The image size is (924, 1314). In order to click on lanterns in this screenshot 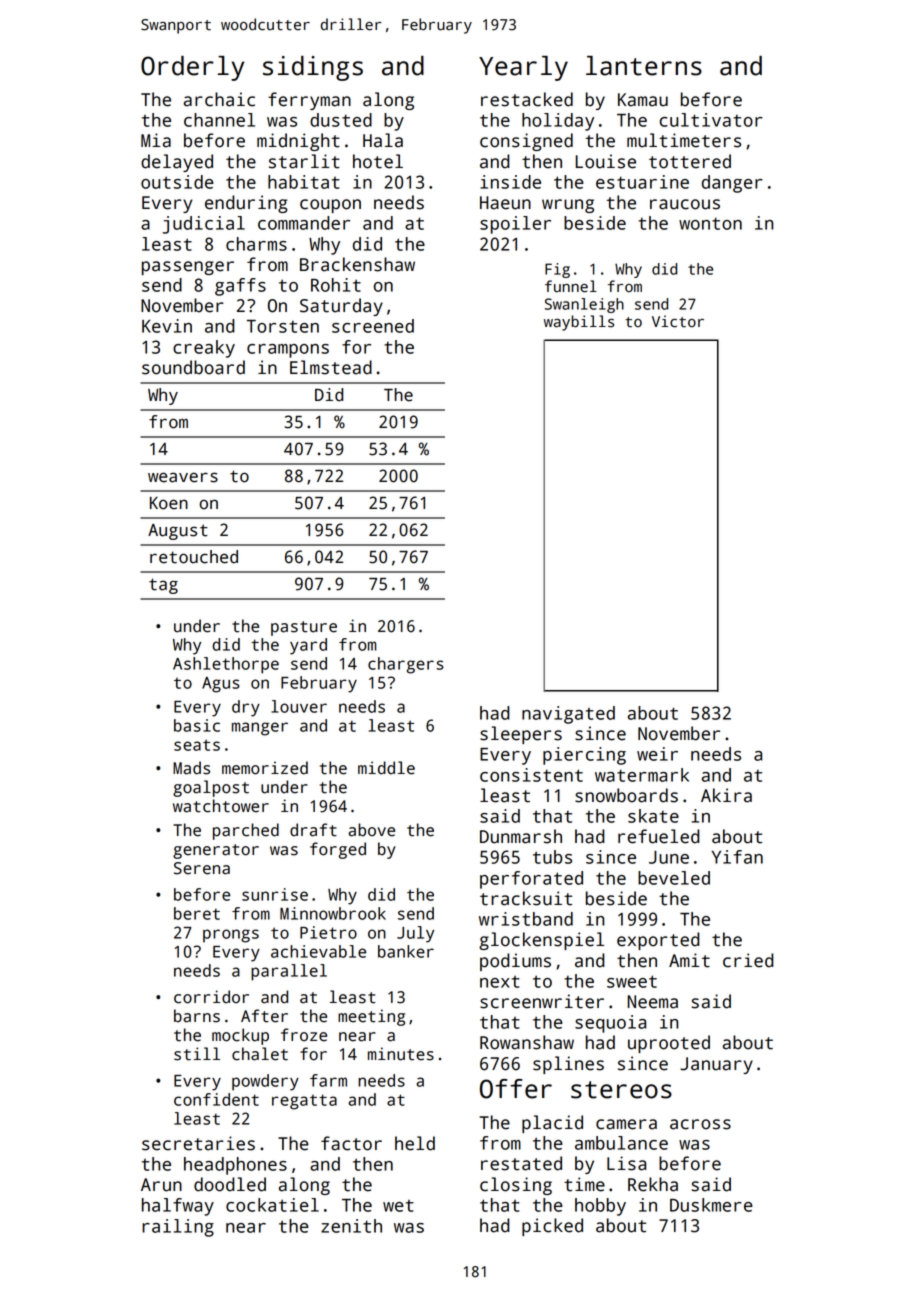, I will do `click(644, 66)`.
